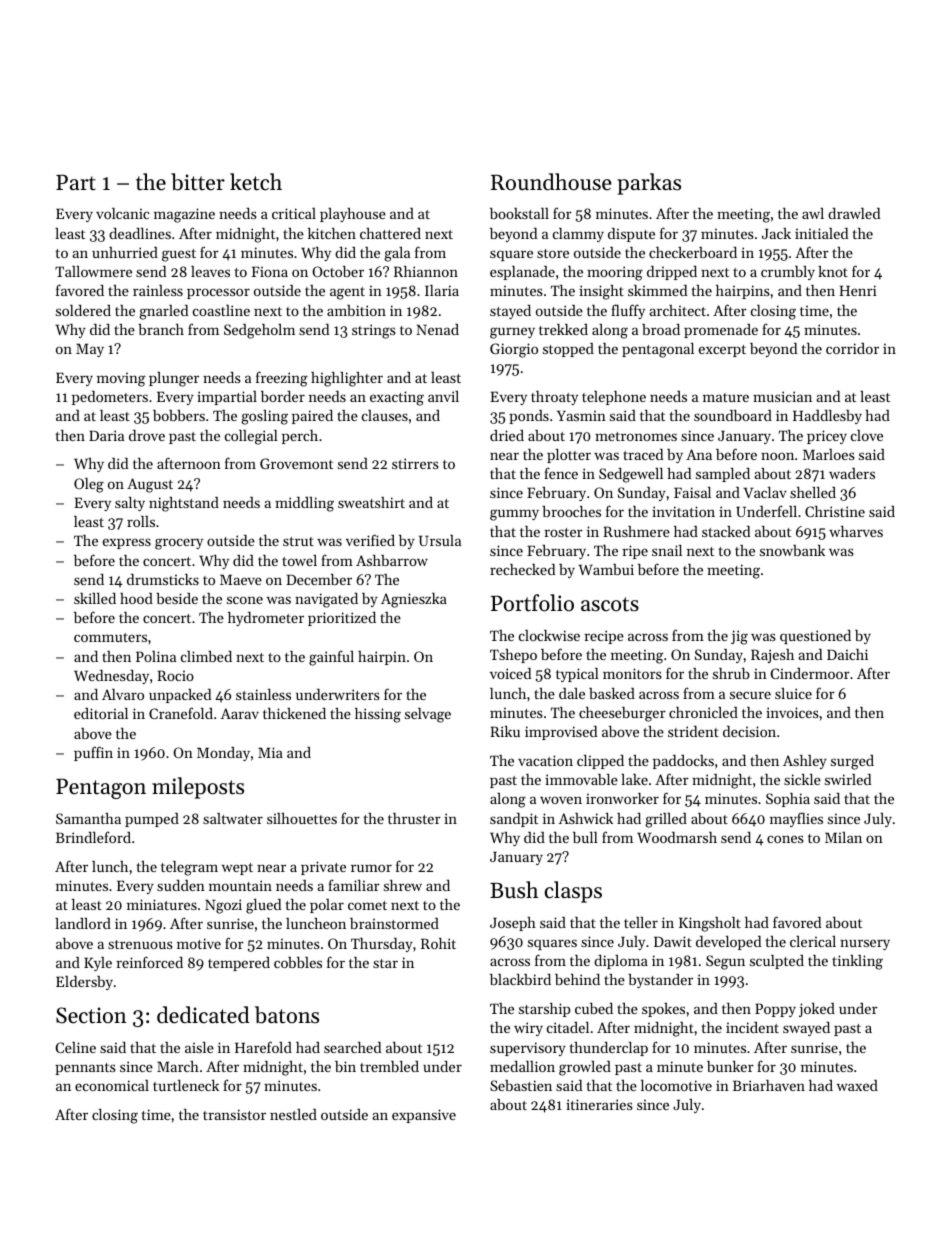 This screenshot has height=1233, width=952. Describe the element at coordinates (198, 182) in the screenshot. I see `bitter` at that location.
